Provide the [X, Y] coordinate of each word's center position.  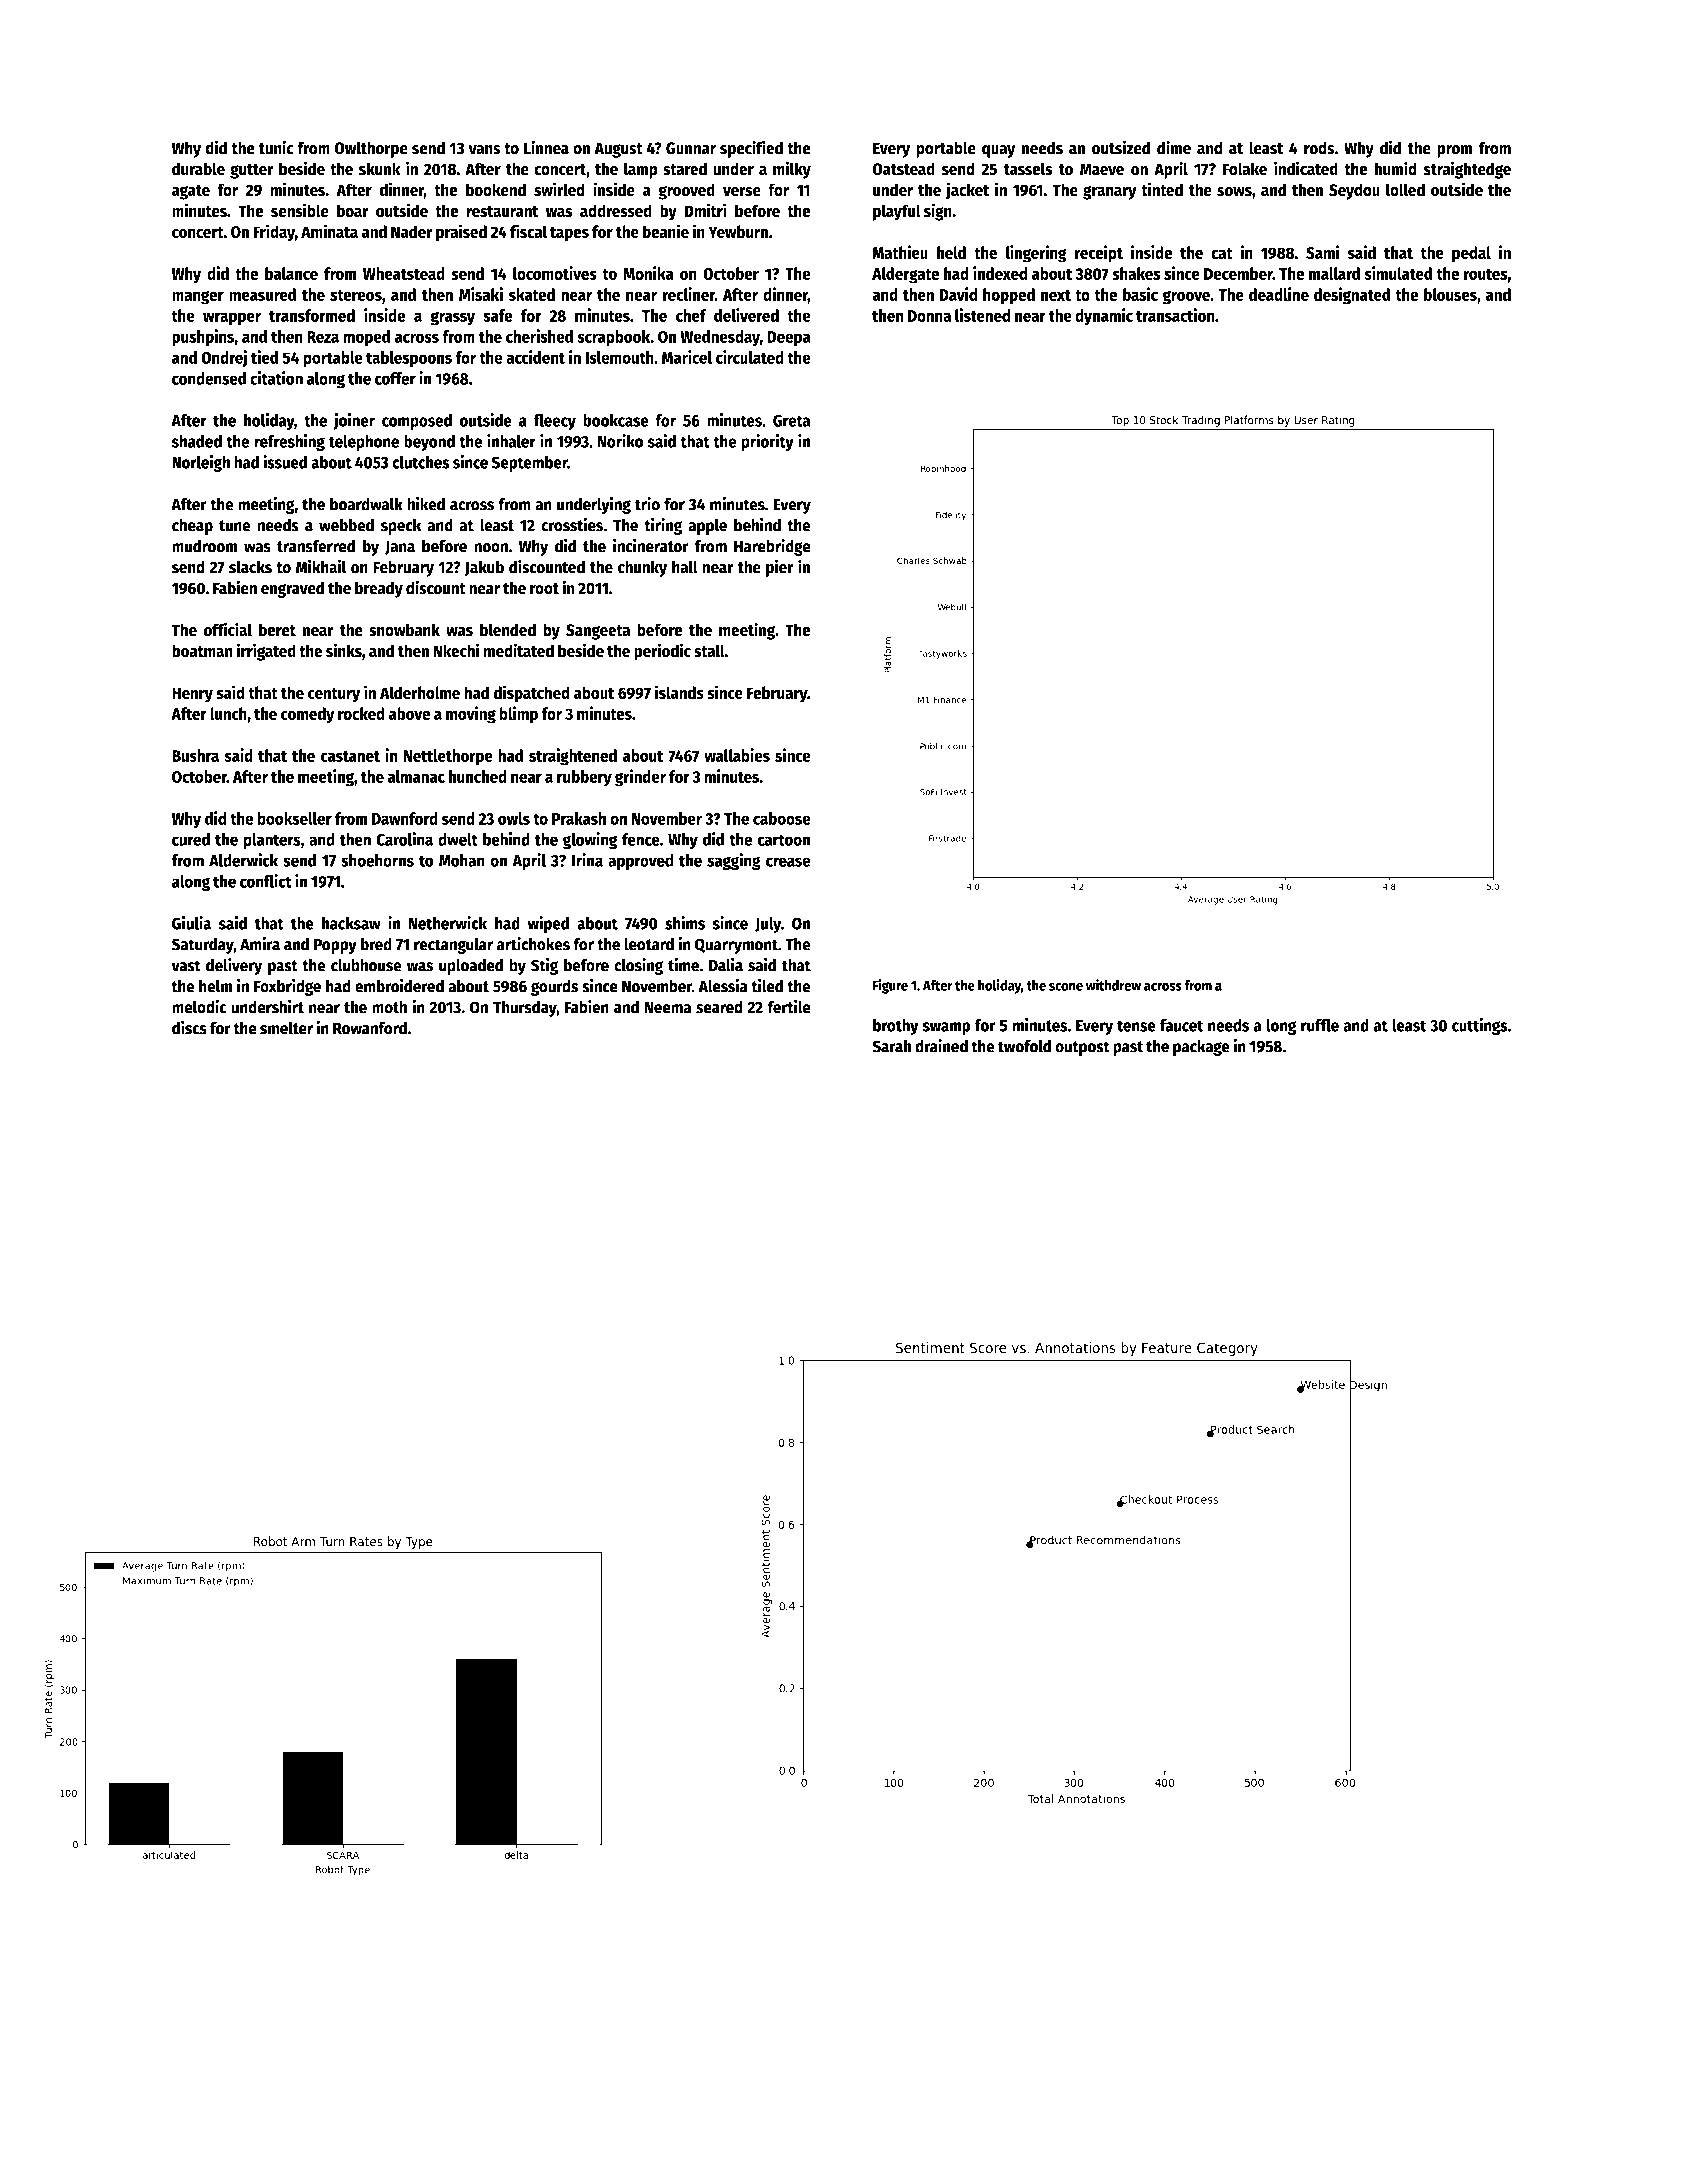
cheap [192, 526]
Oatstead [903, 169]
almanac [416, 776]
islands [679, 692]
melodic [199, 1006]
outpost [1082, 1048]
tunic [276, 147]
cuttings [1480, 1026]
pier [779, 568]
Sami [1323, 252]
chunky [642, 568]
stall [709, 651]
